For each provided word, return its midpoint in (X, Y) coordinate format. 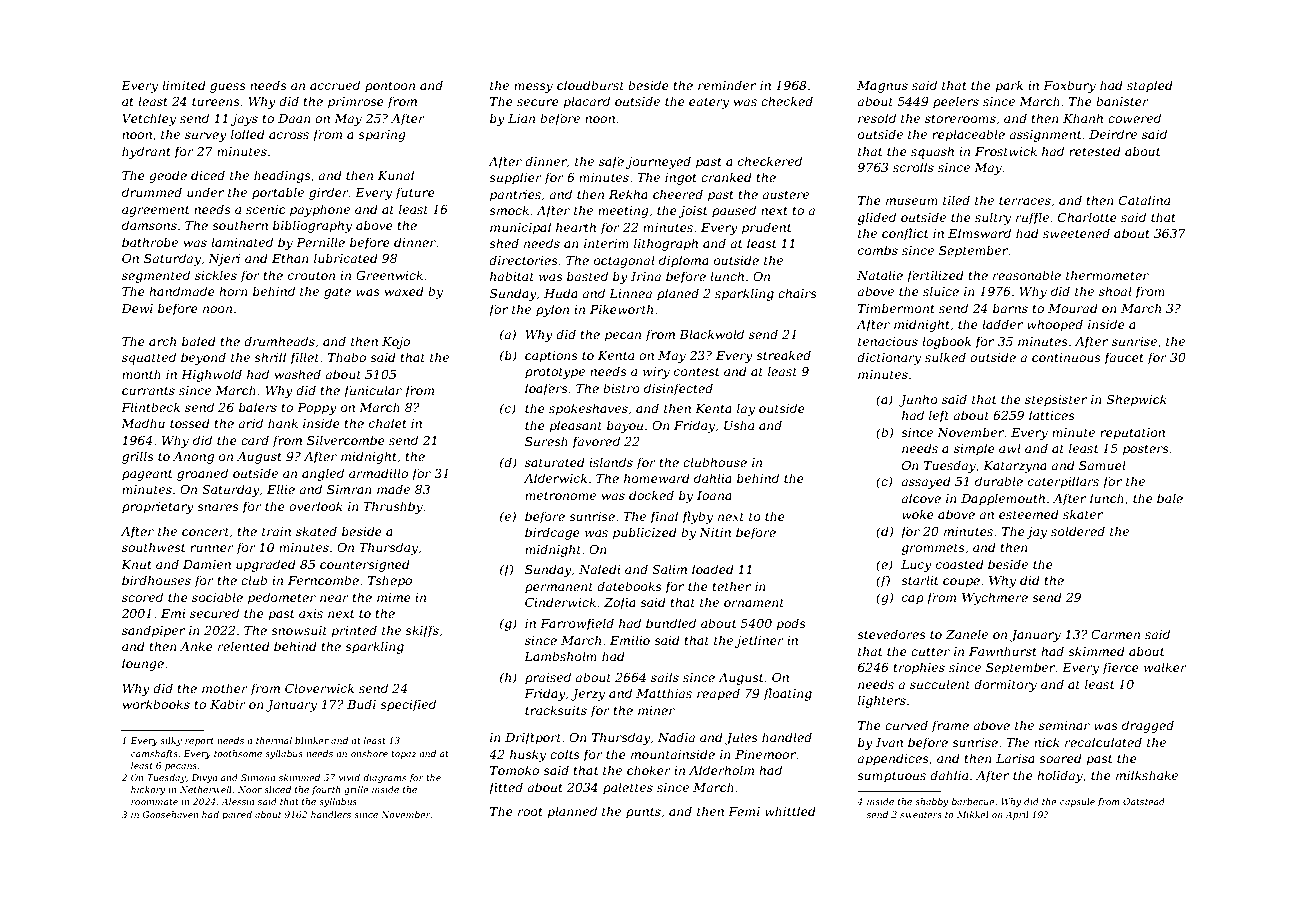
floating (787, 694)
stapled (1150, 86)
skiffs (422, 631)
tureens (216, 101)
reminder (727, 85)
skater (1083, 514)
